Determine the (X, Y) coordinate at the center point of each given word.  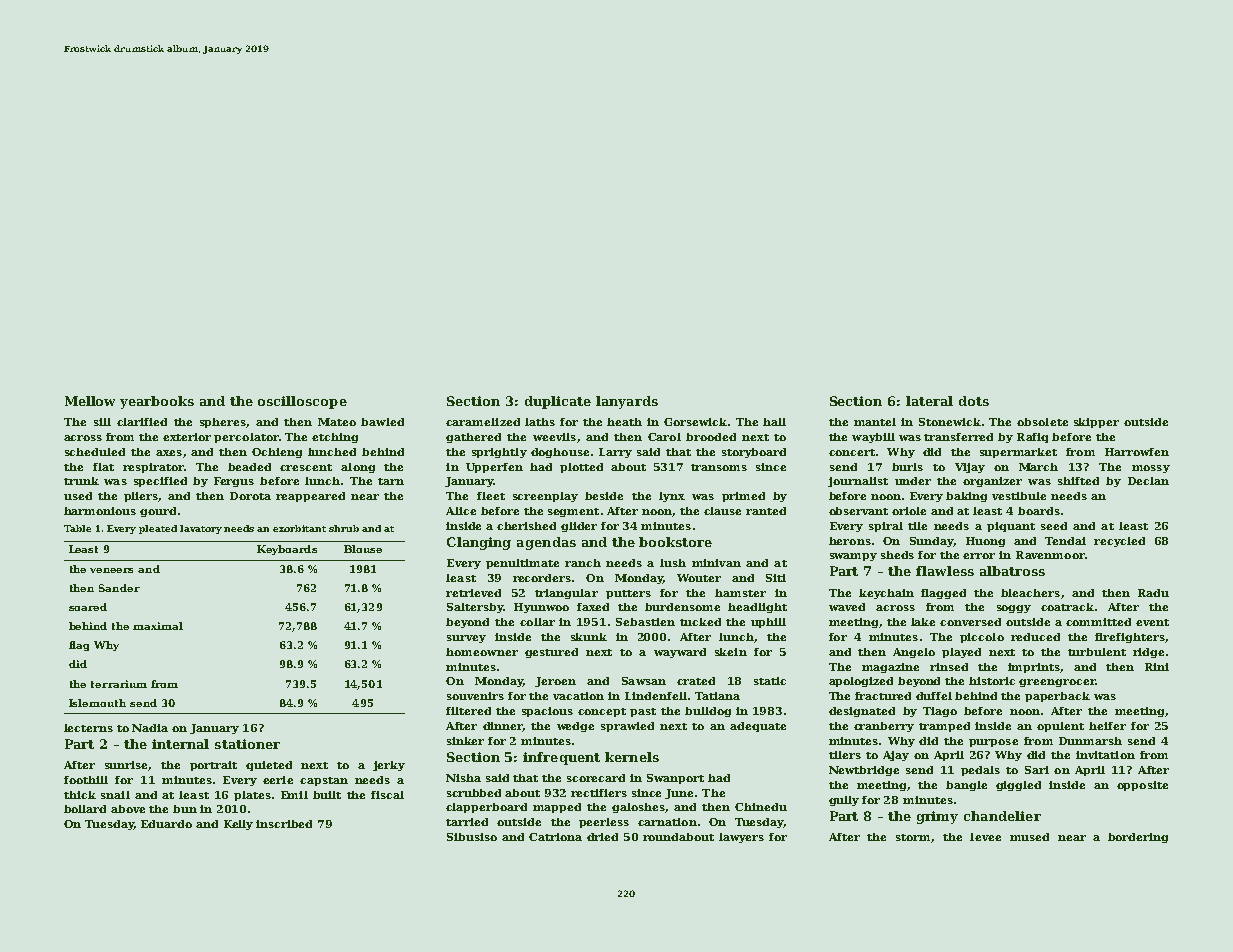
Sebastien (645, 622)
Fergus (234, 482)
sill (102, 422)
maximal (158, 626)
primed (743, 497)
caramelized (483, 422)
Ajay (896, 756)
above (128, 809)
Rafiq (1032, 438)
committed (1098, 622)
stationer (247, 744)
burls (907, 467)
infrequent (561, 758)
